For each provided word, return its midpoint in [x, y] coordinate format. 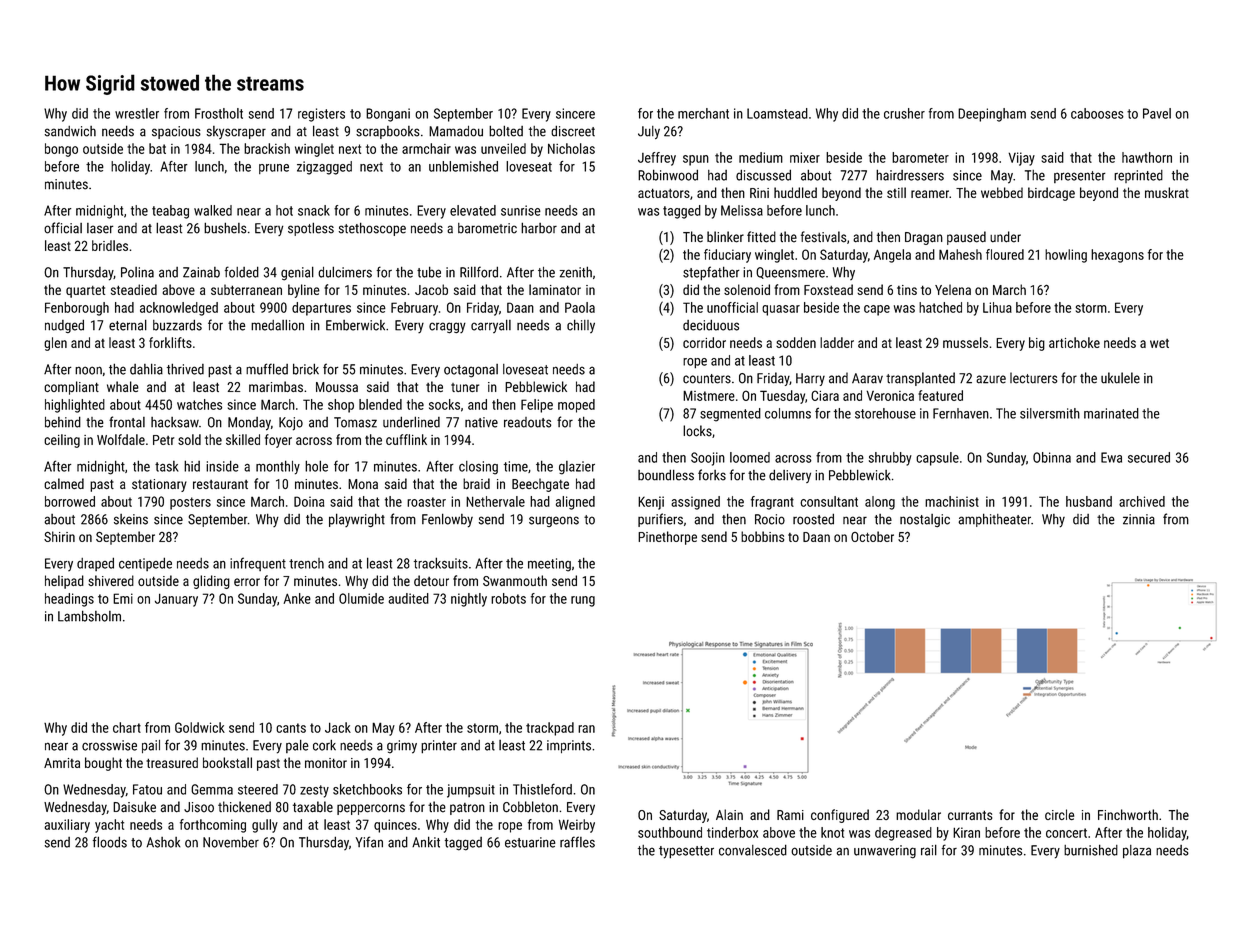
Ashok [163, 842]
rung [583, 601]
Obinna [1052, 457]
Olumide [361, 598]
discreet [573, 131]
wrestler [137, 113]
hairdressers [910, 175]
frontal [127, 422]
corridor [704, 342]
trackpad [550, 729]
